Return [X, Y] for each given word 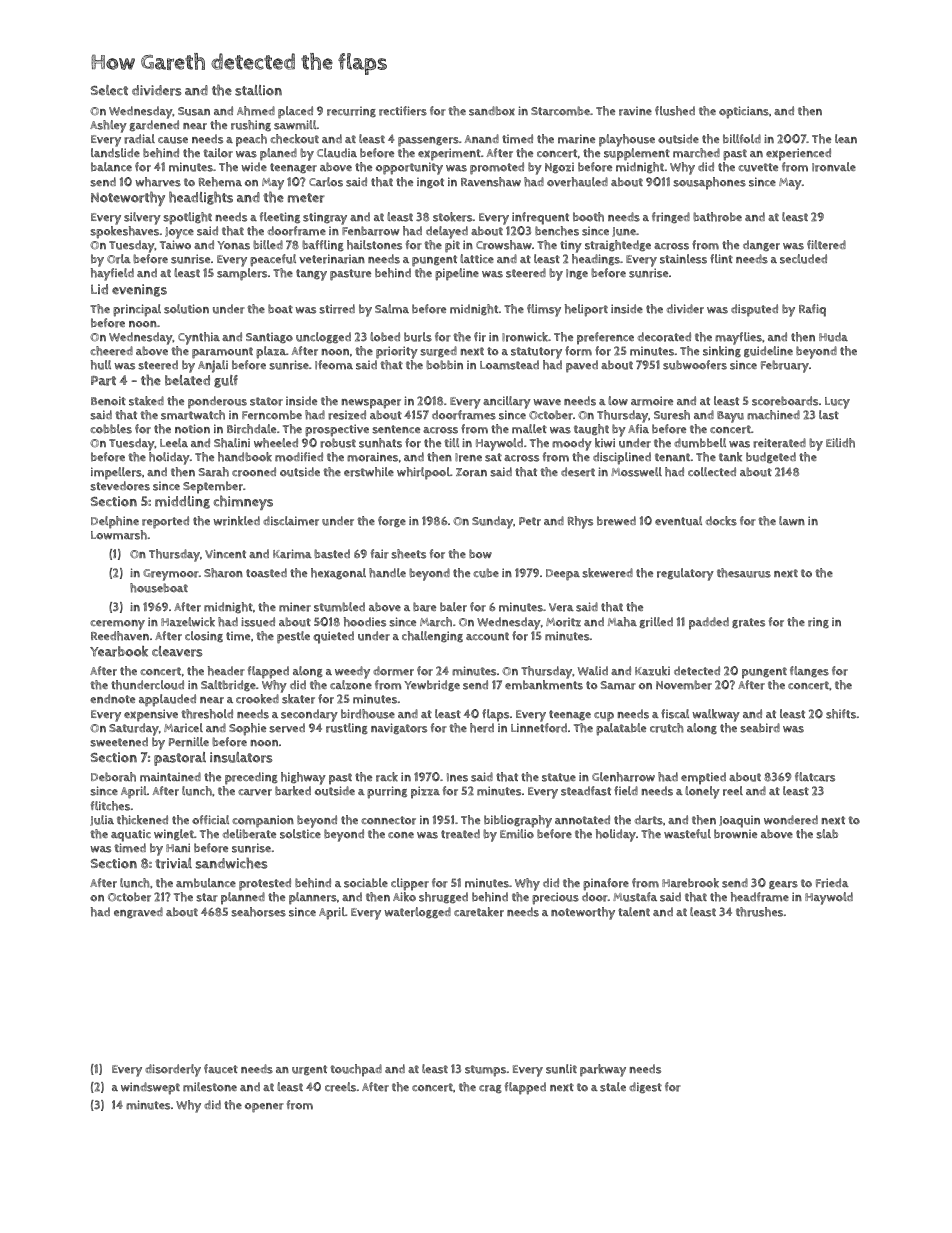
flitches [110, 806]
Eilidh [840, 443]
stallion [258, 90]
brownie [735, 834]
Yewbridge [432, 686]
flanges [809, 672]
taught [591, 429]
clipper [410, 884]
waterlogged [417, 913]
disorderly [173, 1070]
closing [204, 637]
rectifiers [403, 111]
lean [846, 138]
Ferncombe [272, 415]
